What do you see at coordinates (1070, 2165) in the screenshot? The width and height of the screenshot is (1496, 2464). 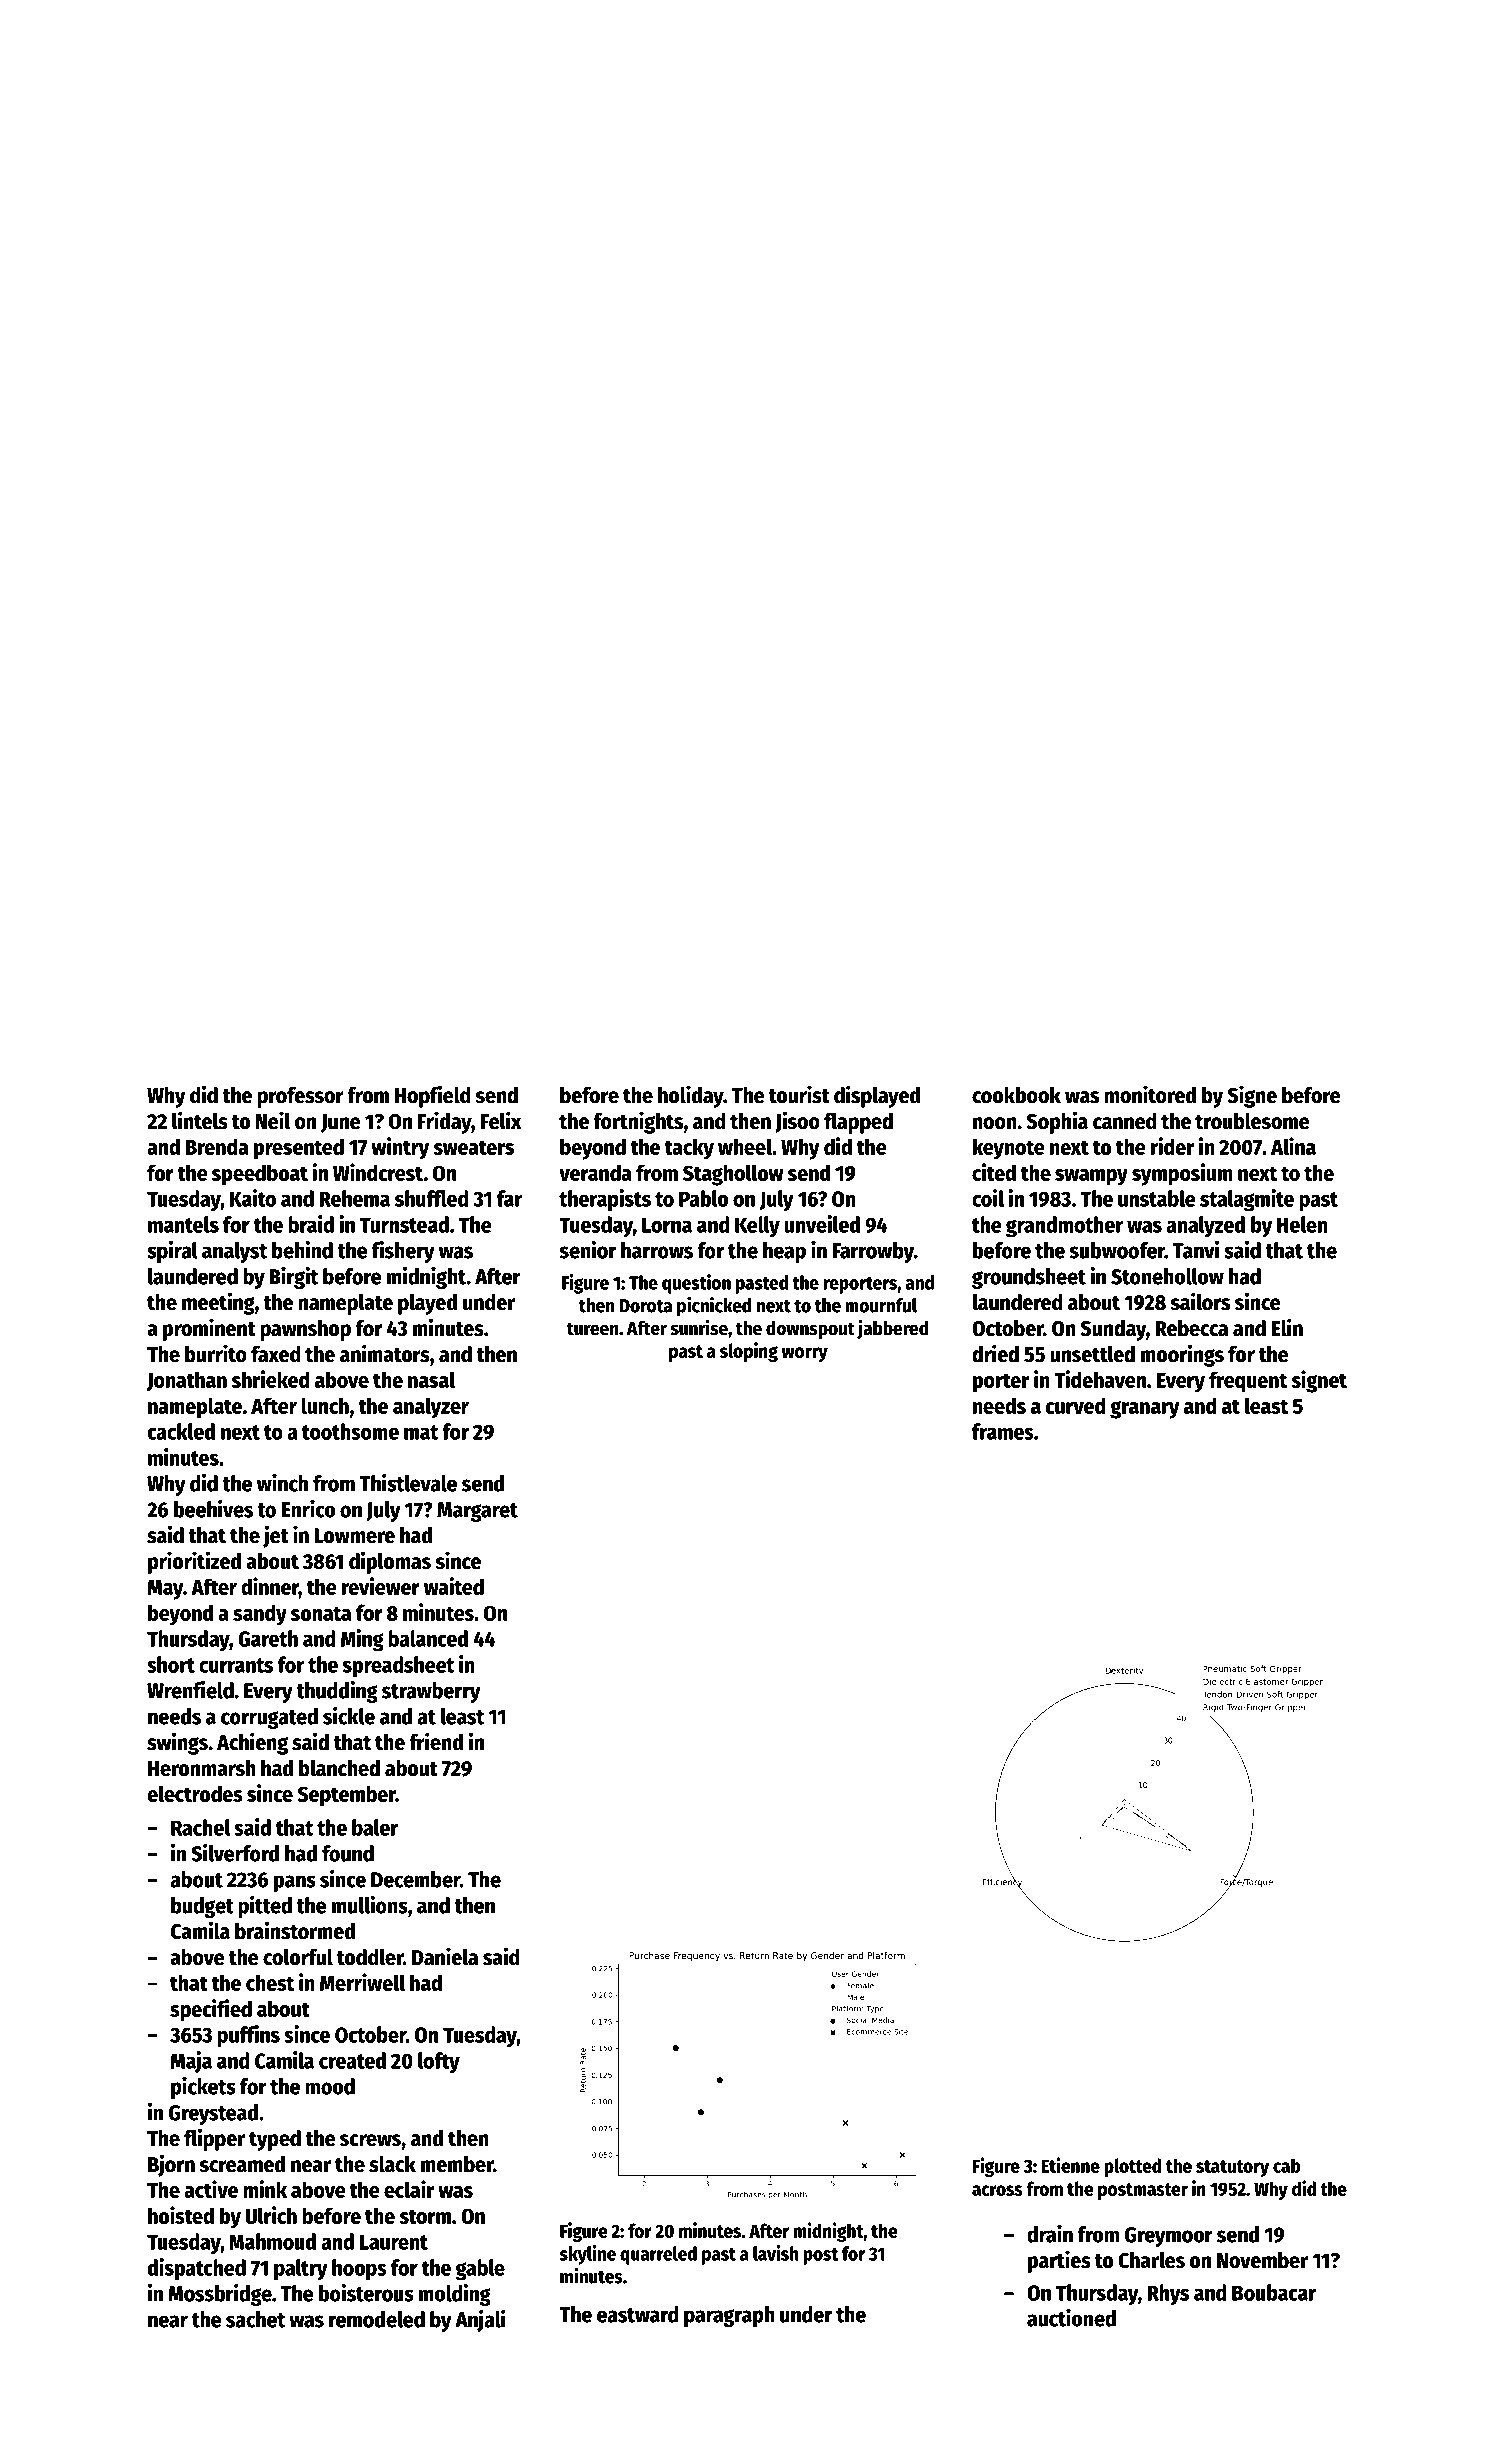 I see `Etienne` at bounding box center [1070, 2165].
